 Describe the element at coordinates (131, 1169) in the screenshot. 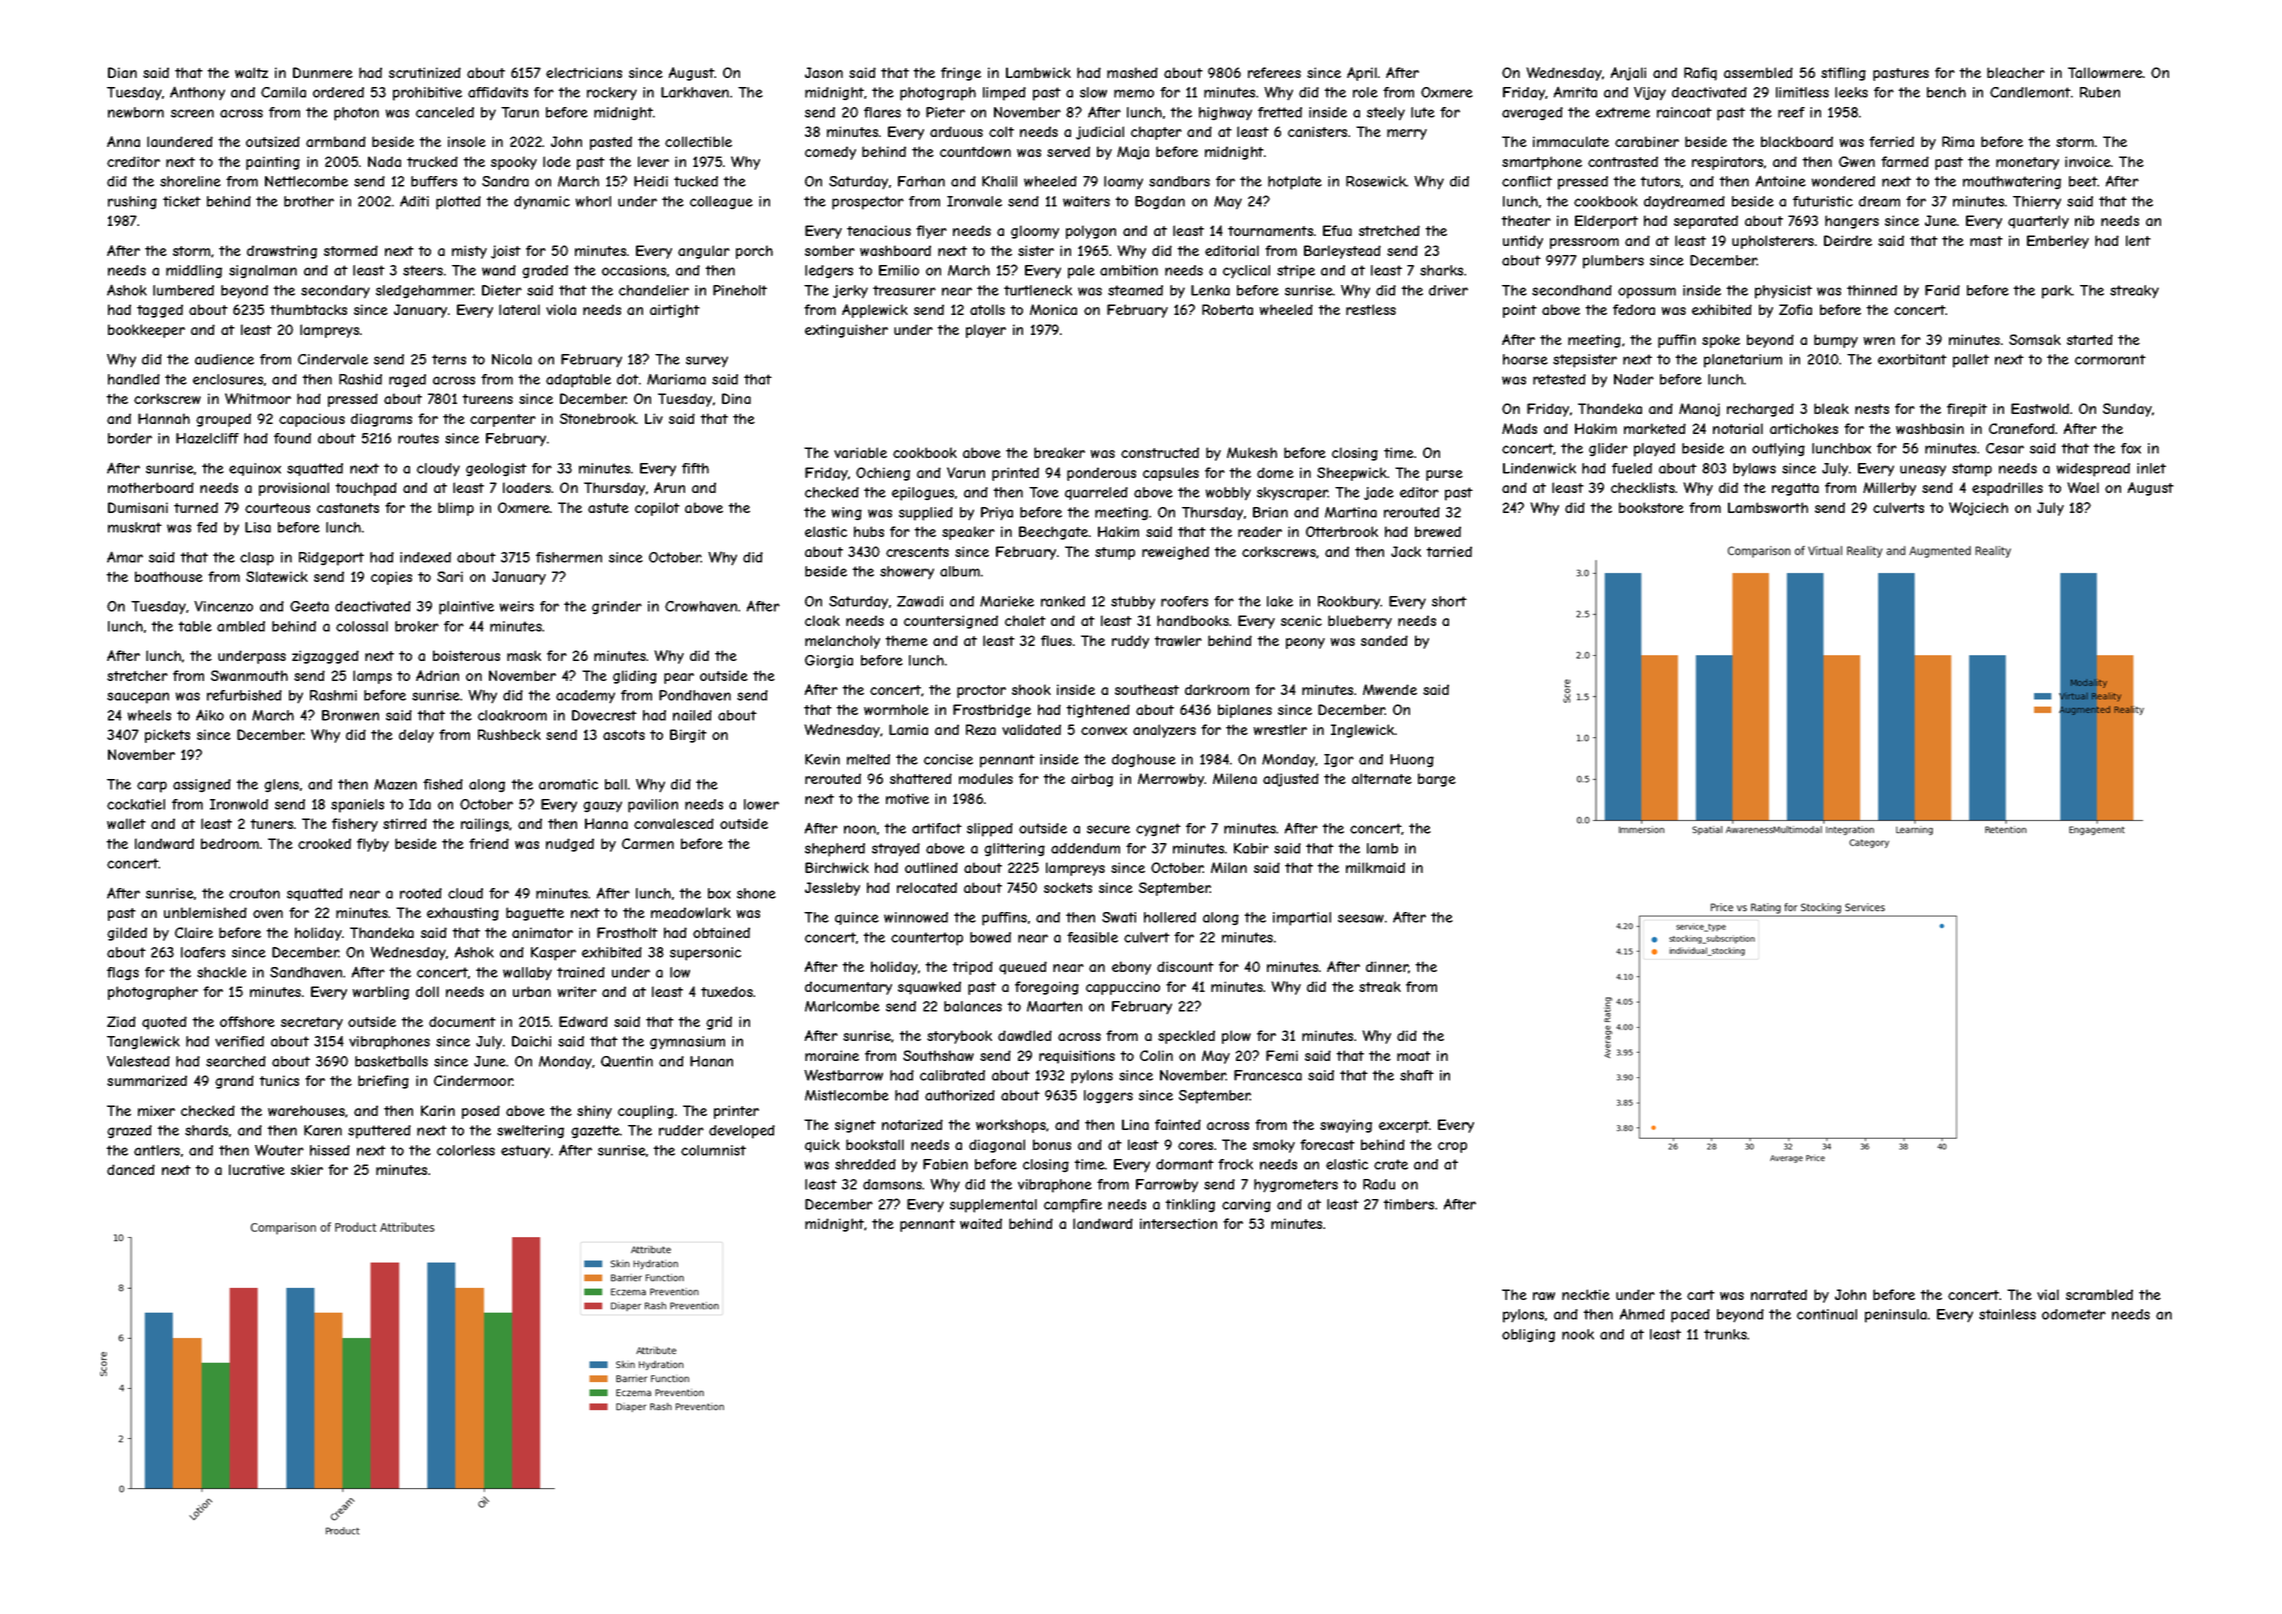

I see `danced` at that location.
